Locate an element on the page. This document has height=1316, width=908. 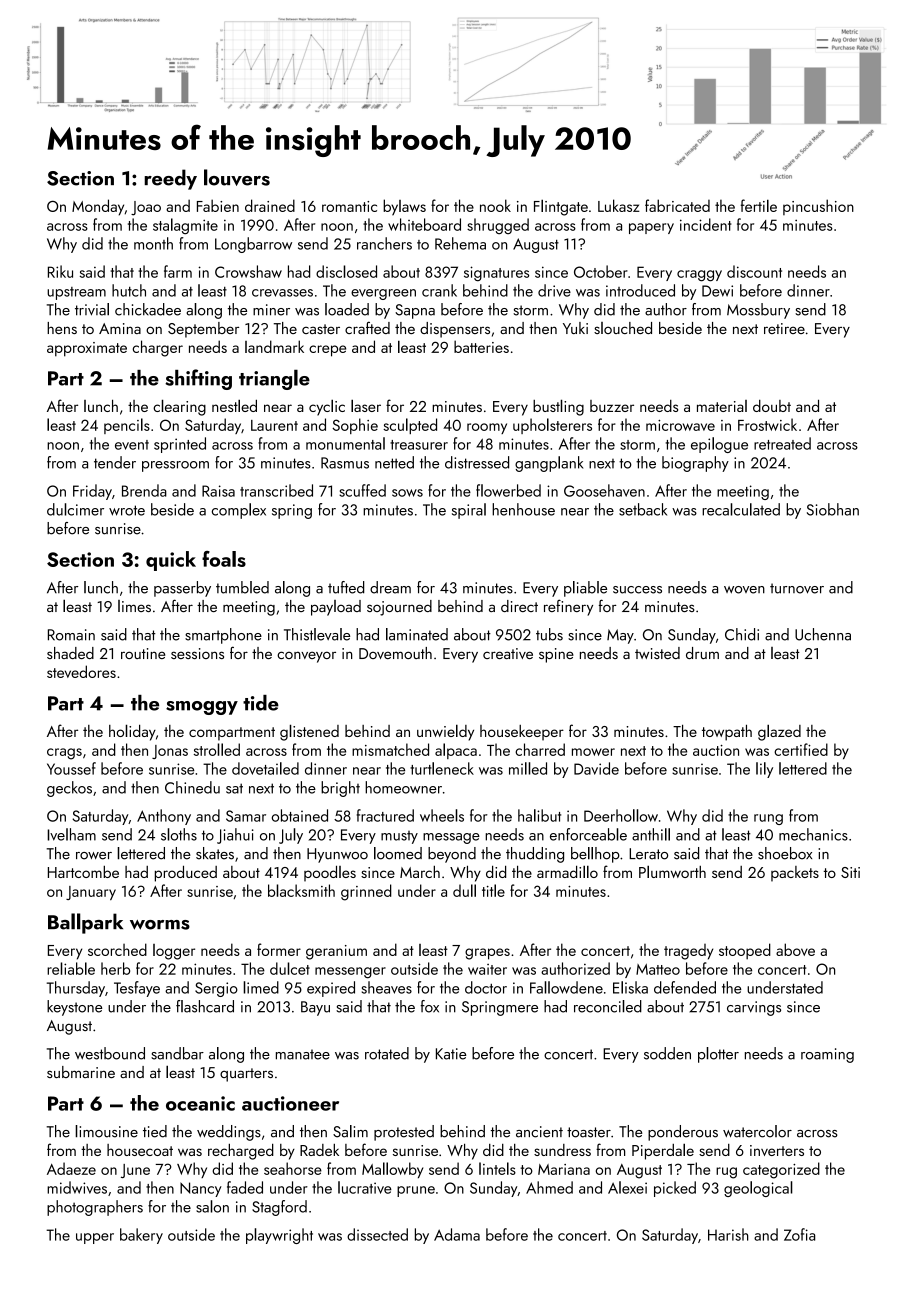
bakery is located at coordinates (141, 1236).
